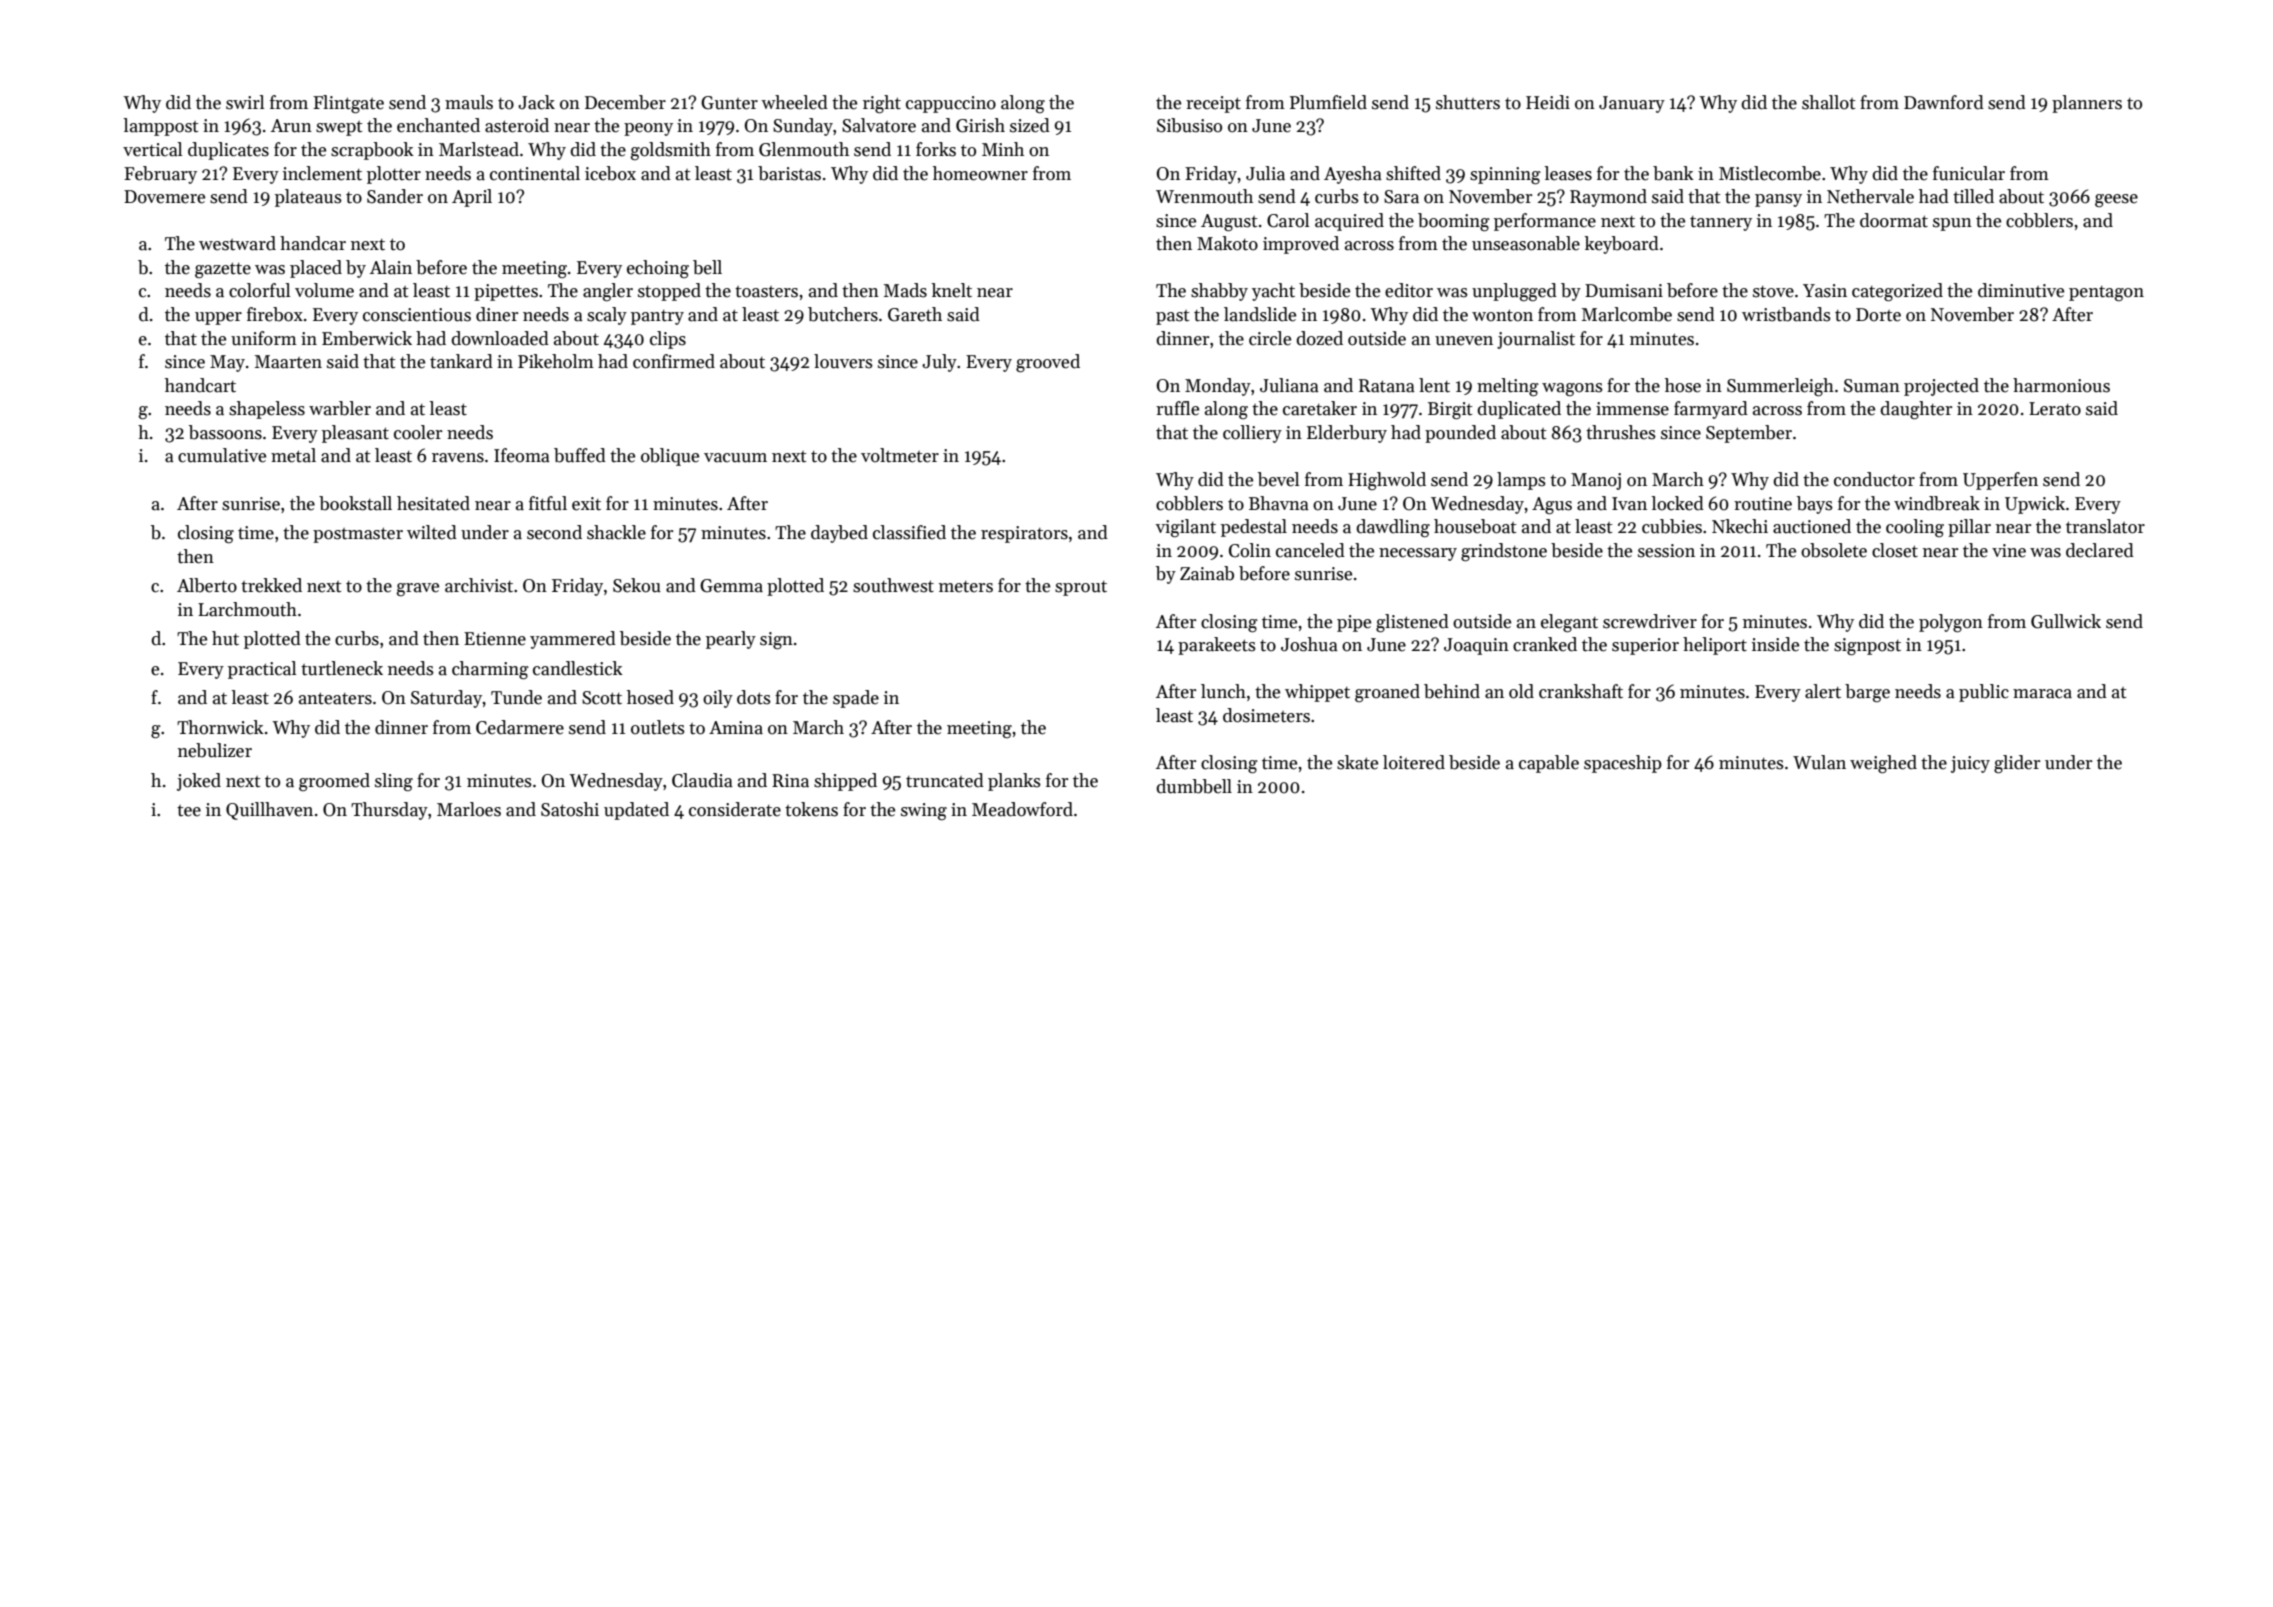 This screenshot has height=1607, width=2273. Describe the element at coordinates (1650, 621) in the screenshot. I see `screwdriver` at that location.
